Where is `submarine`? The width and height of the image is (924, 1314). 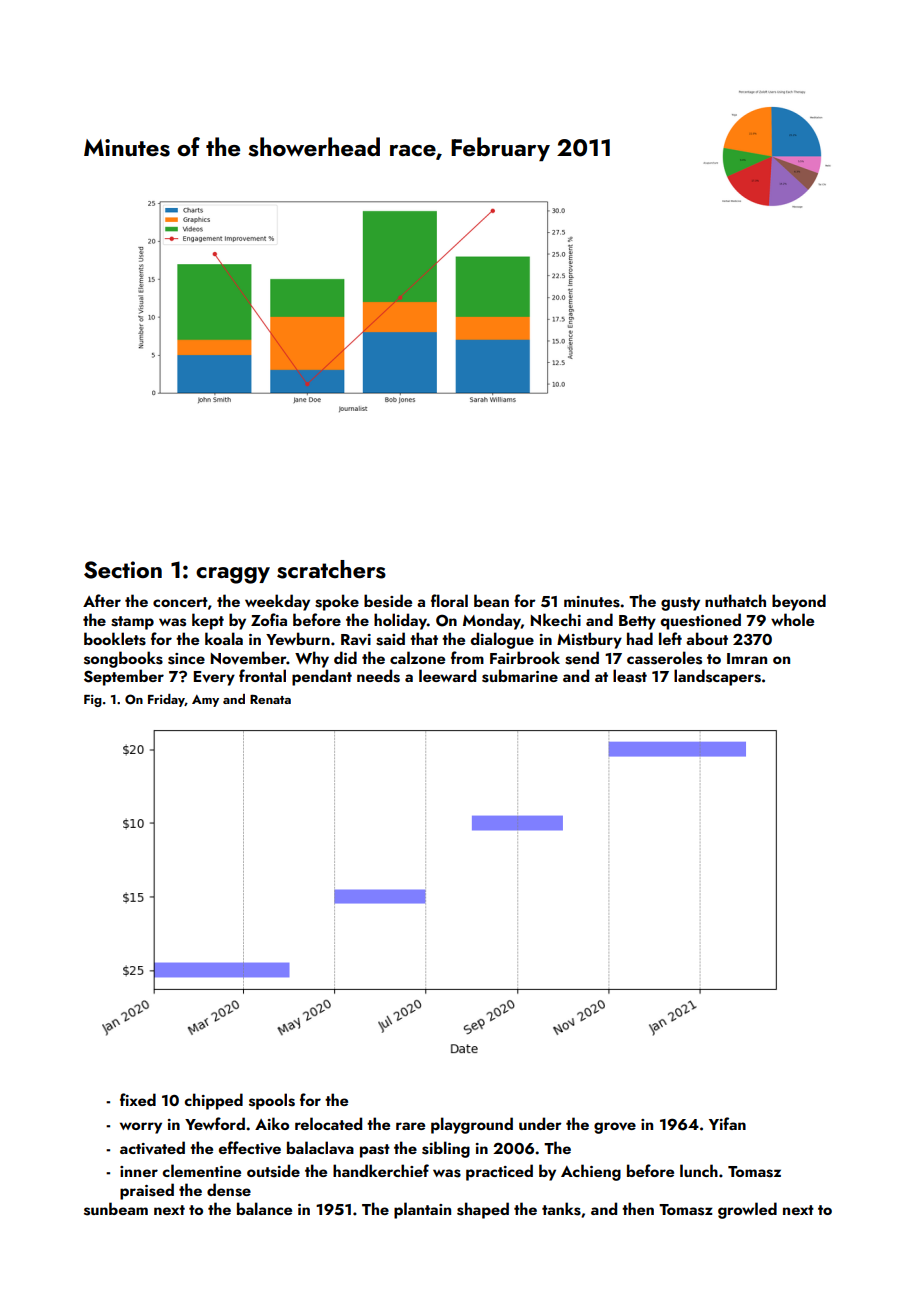
submarine is located at coordinates (520, 676).
